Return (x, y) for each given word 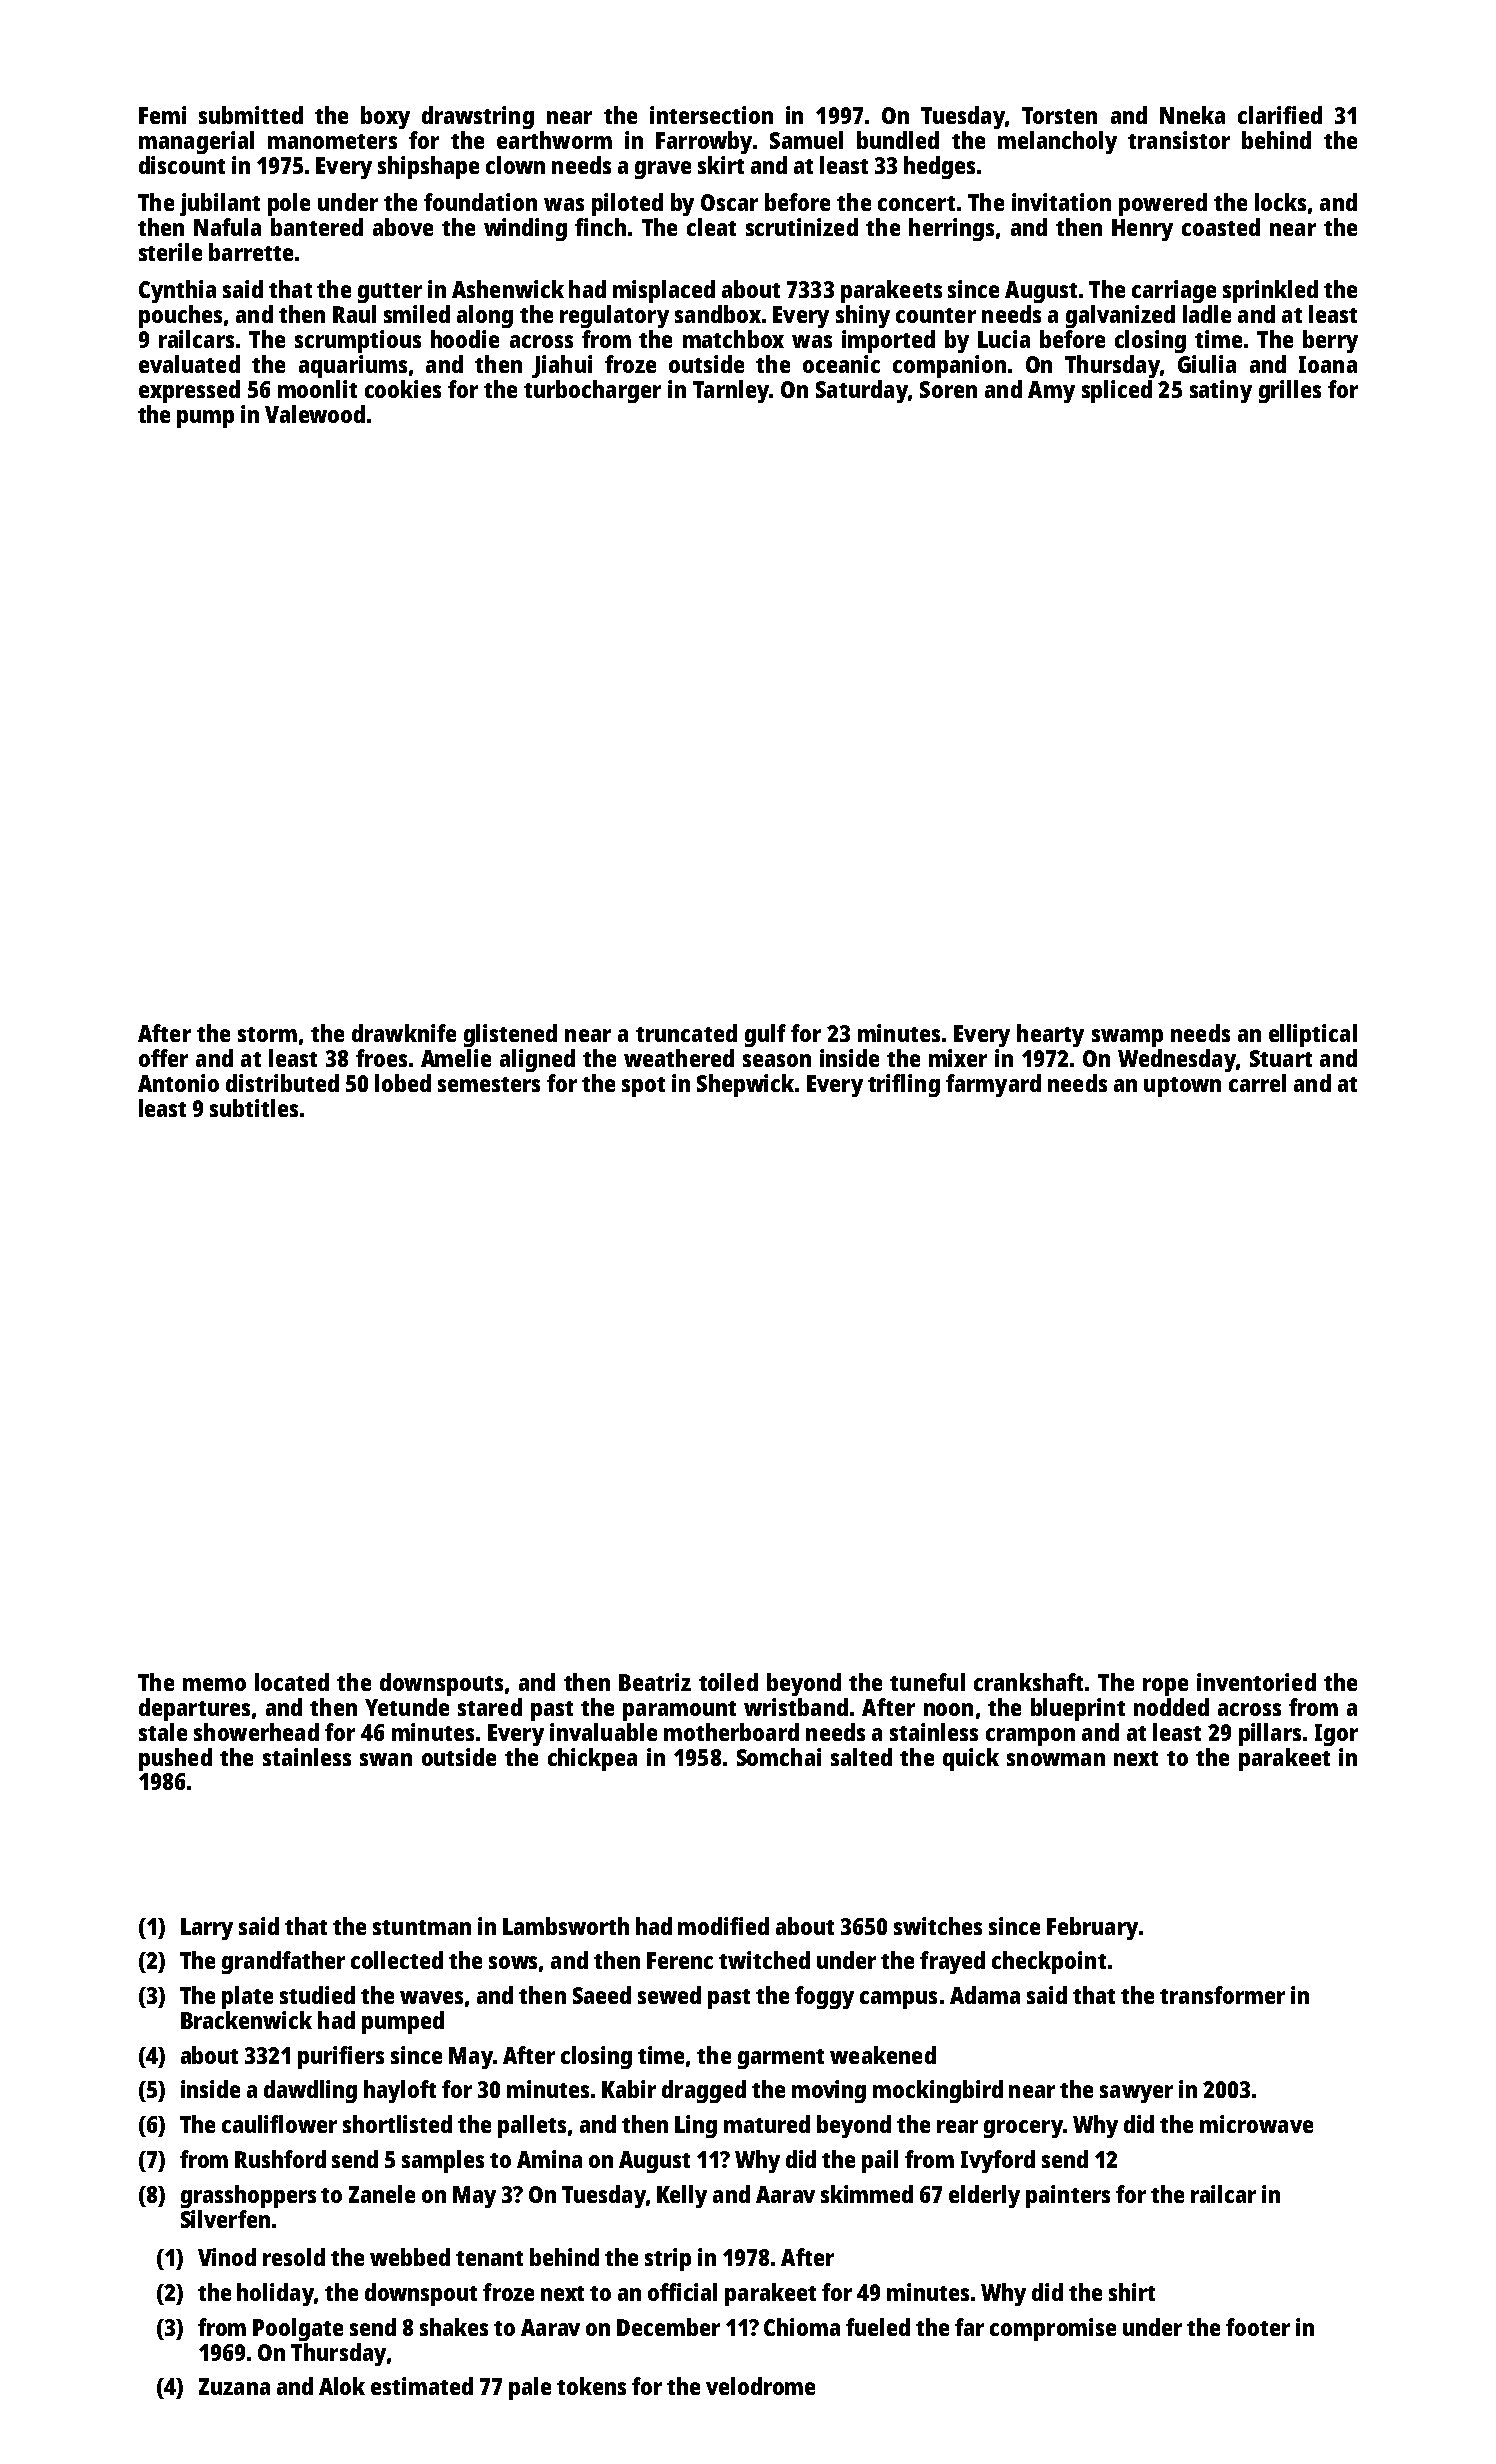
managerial (196, 142)
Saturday (862, 391)
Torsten (1059, 115)
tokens (591, 2386)
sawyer (1136, 2094)
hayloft (400, 2091)
